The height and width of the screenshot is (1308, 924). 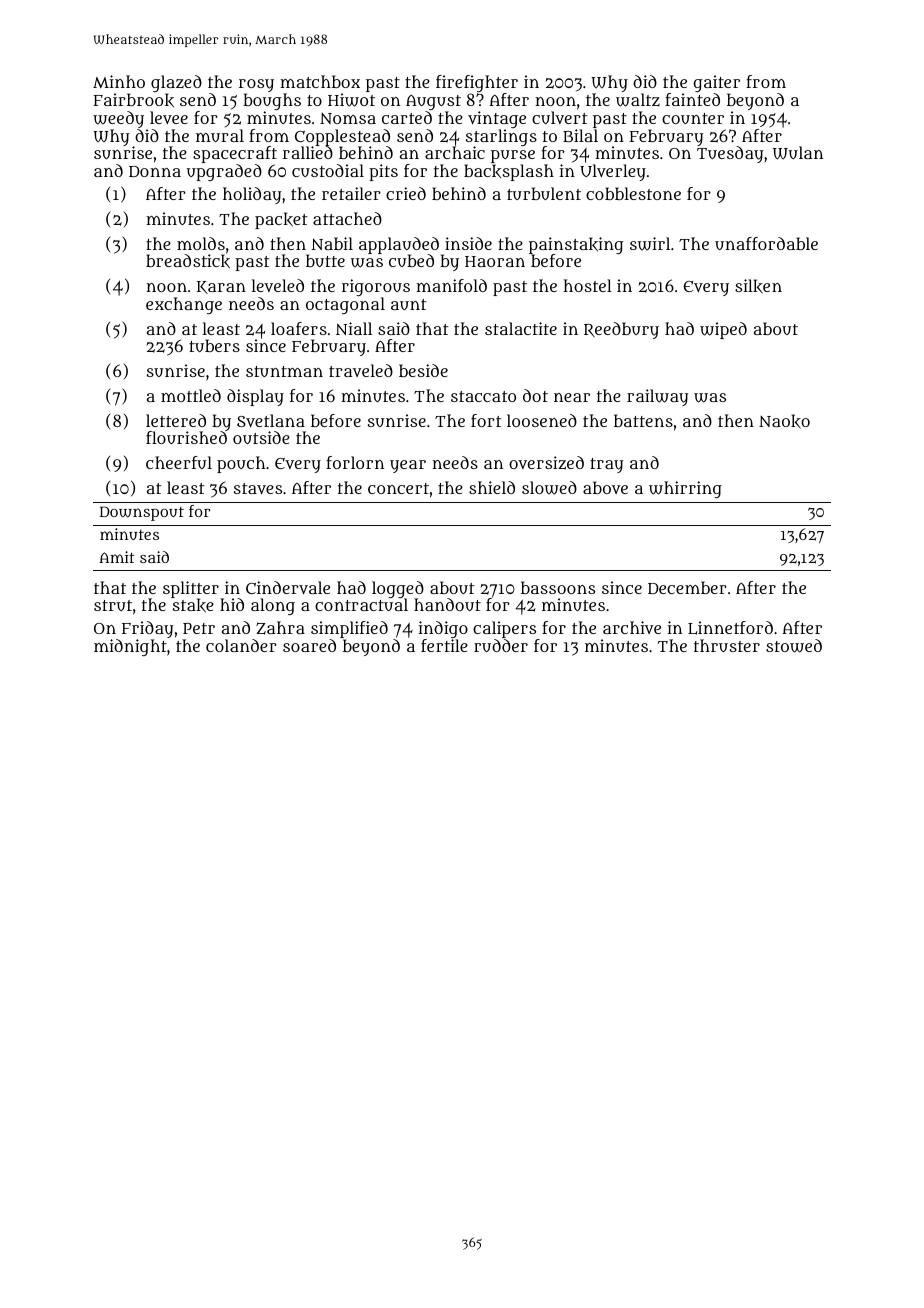 I want to click on year, so click(x=408, y=466).
